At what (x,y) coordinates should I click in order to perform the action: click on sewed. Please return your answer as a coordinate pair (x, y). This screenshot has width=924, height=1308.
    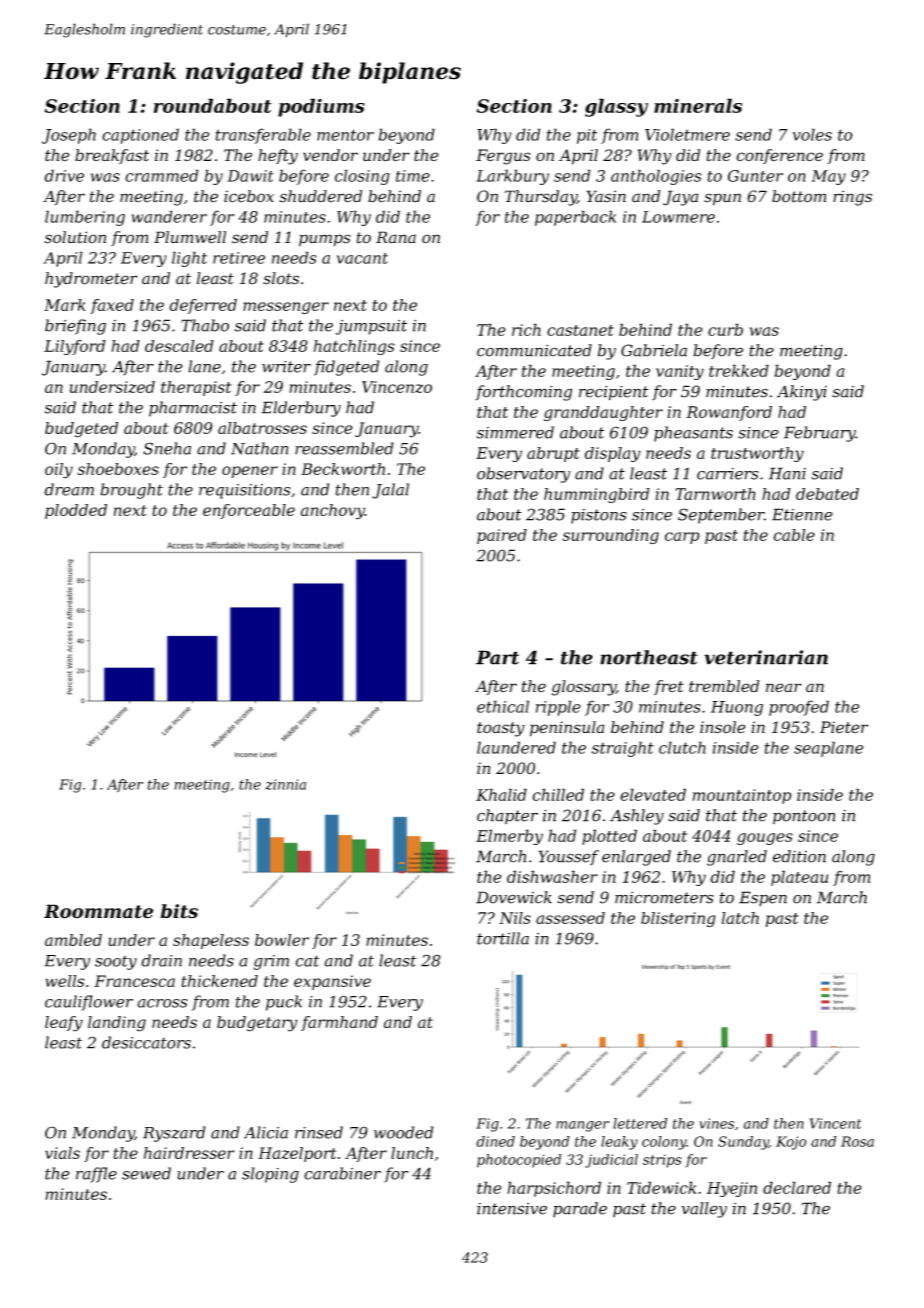
    Looking at the image, I should click on (146, 1173).
